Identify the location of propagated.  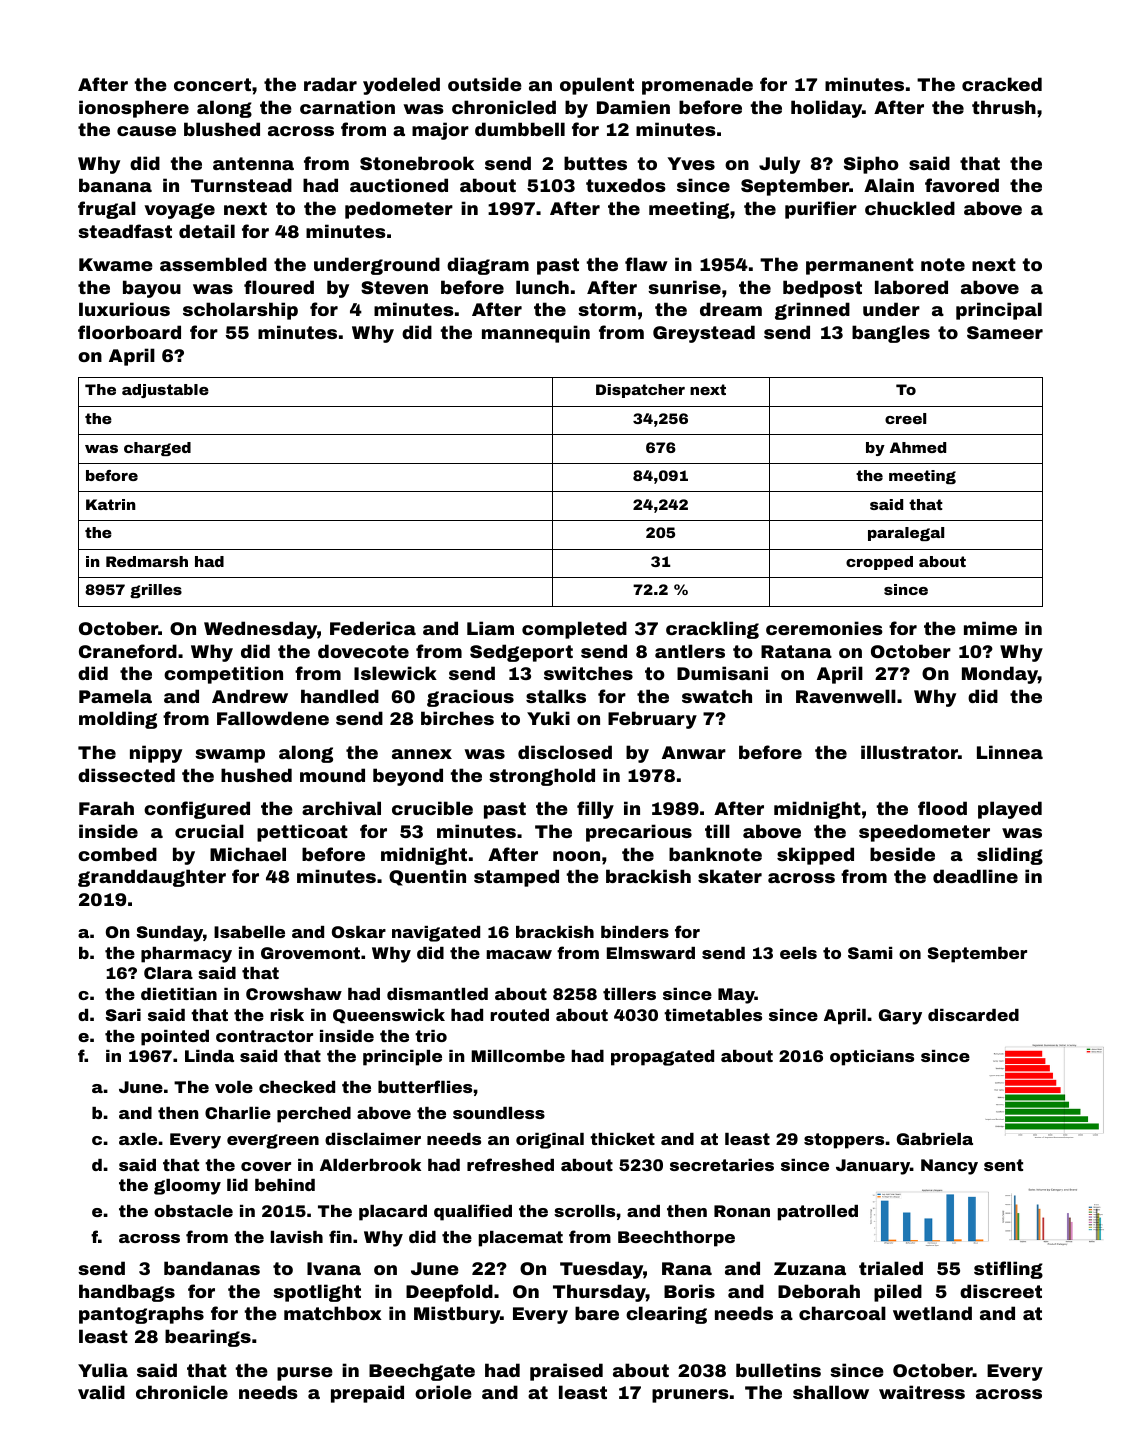
(662, 1058).
